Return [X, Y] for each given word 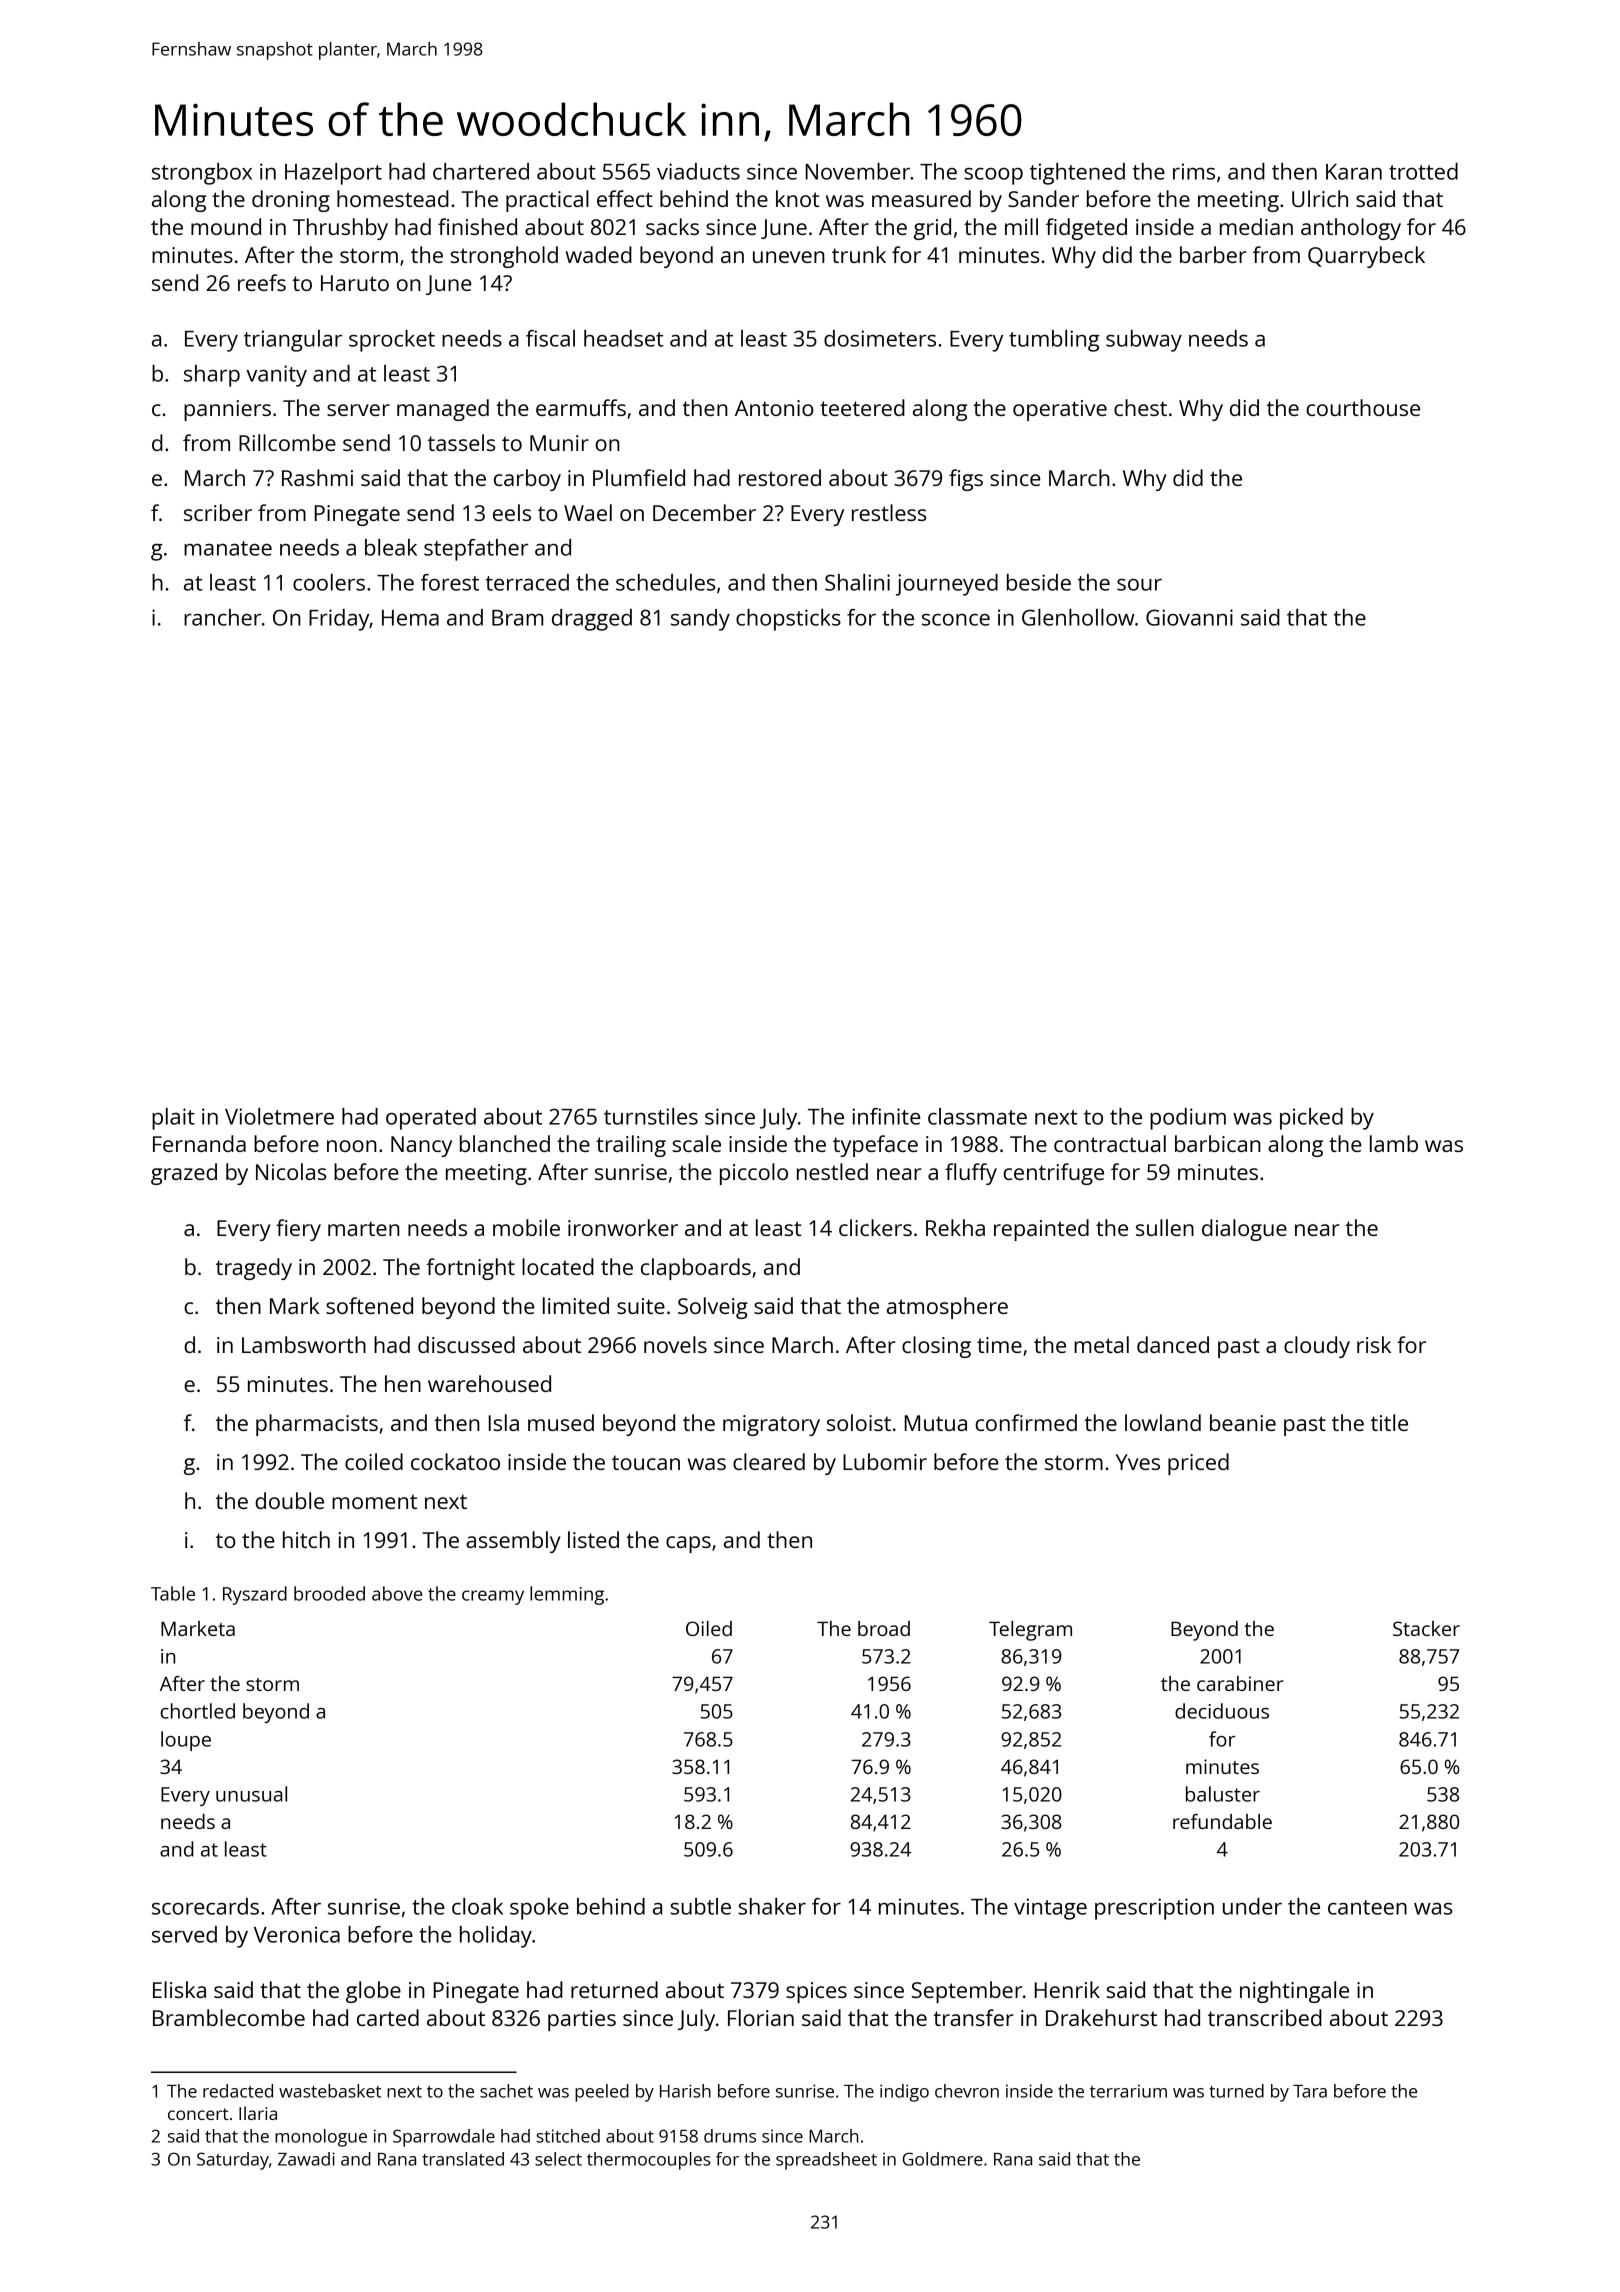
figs [966, 480]
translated [463, 2159]
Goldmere [942, 2159]
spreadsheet [826, 2161]
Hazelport [333, 174]
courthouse [1363, 407]
